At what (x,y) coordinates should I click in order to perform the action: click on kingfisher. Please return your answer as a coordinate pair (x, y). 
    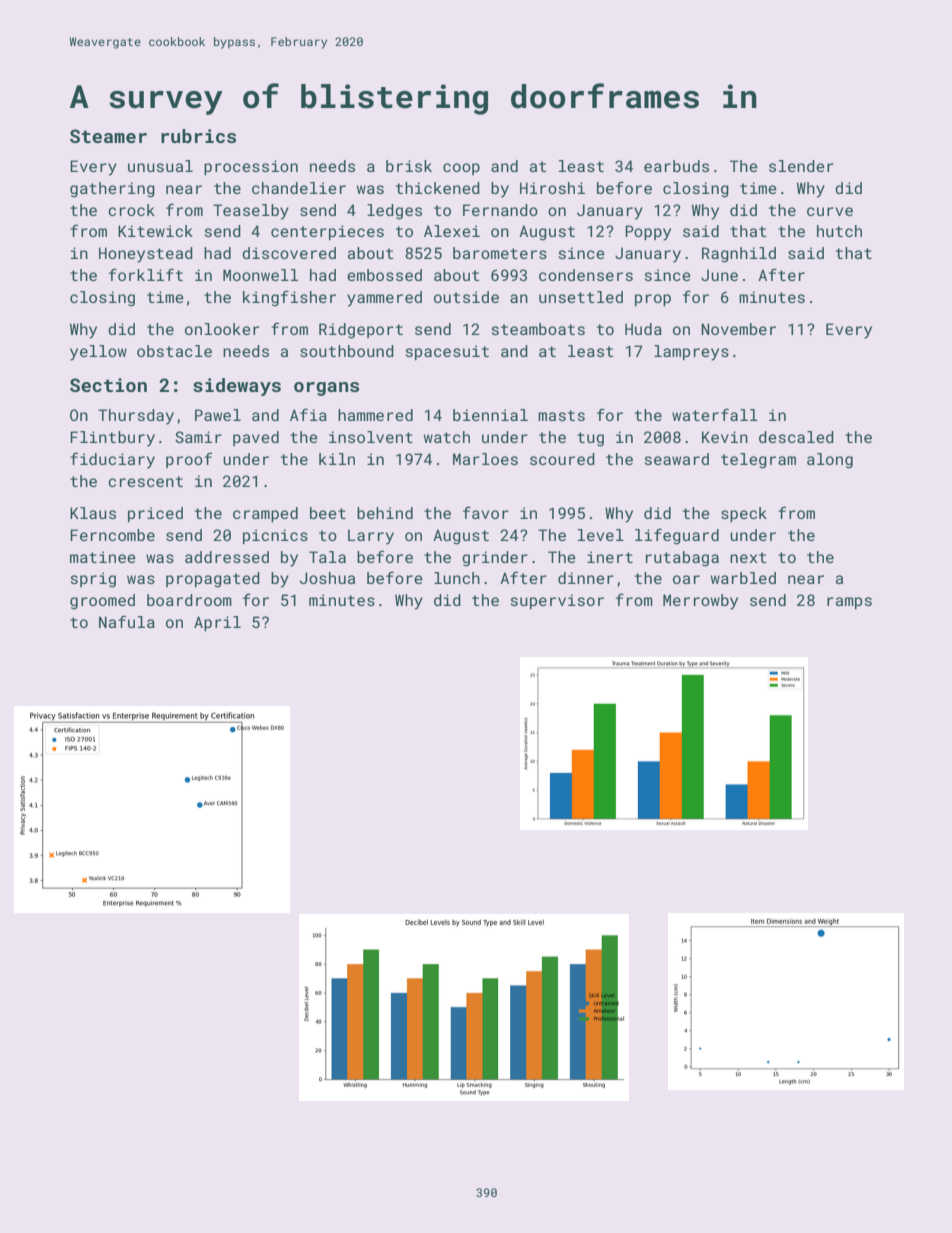
    Looking at the image, I should click on (289, 298).
